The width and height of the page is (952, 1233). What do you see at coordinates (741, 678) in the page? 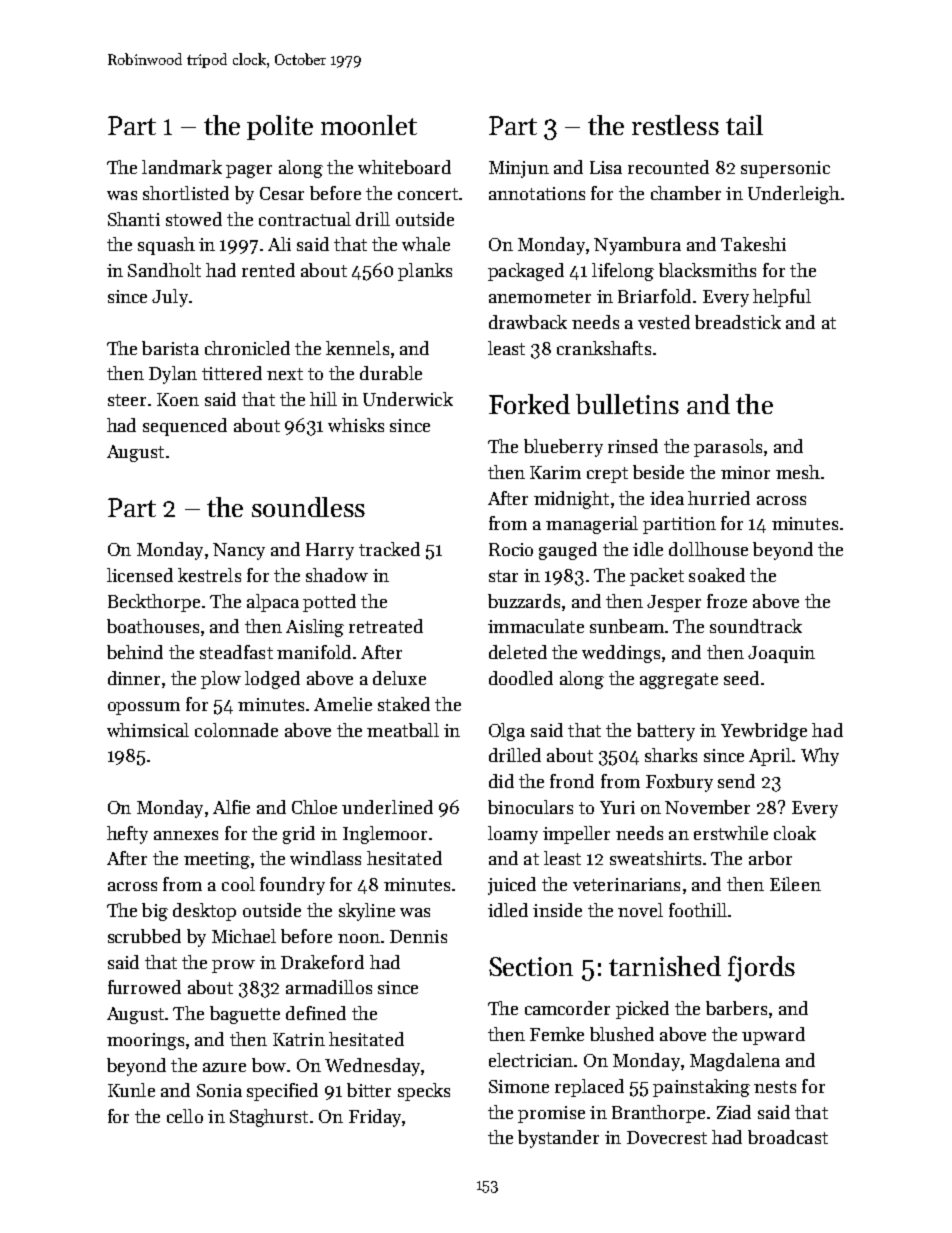
I see `seed` at bounding box center [741, 678].
